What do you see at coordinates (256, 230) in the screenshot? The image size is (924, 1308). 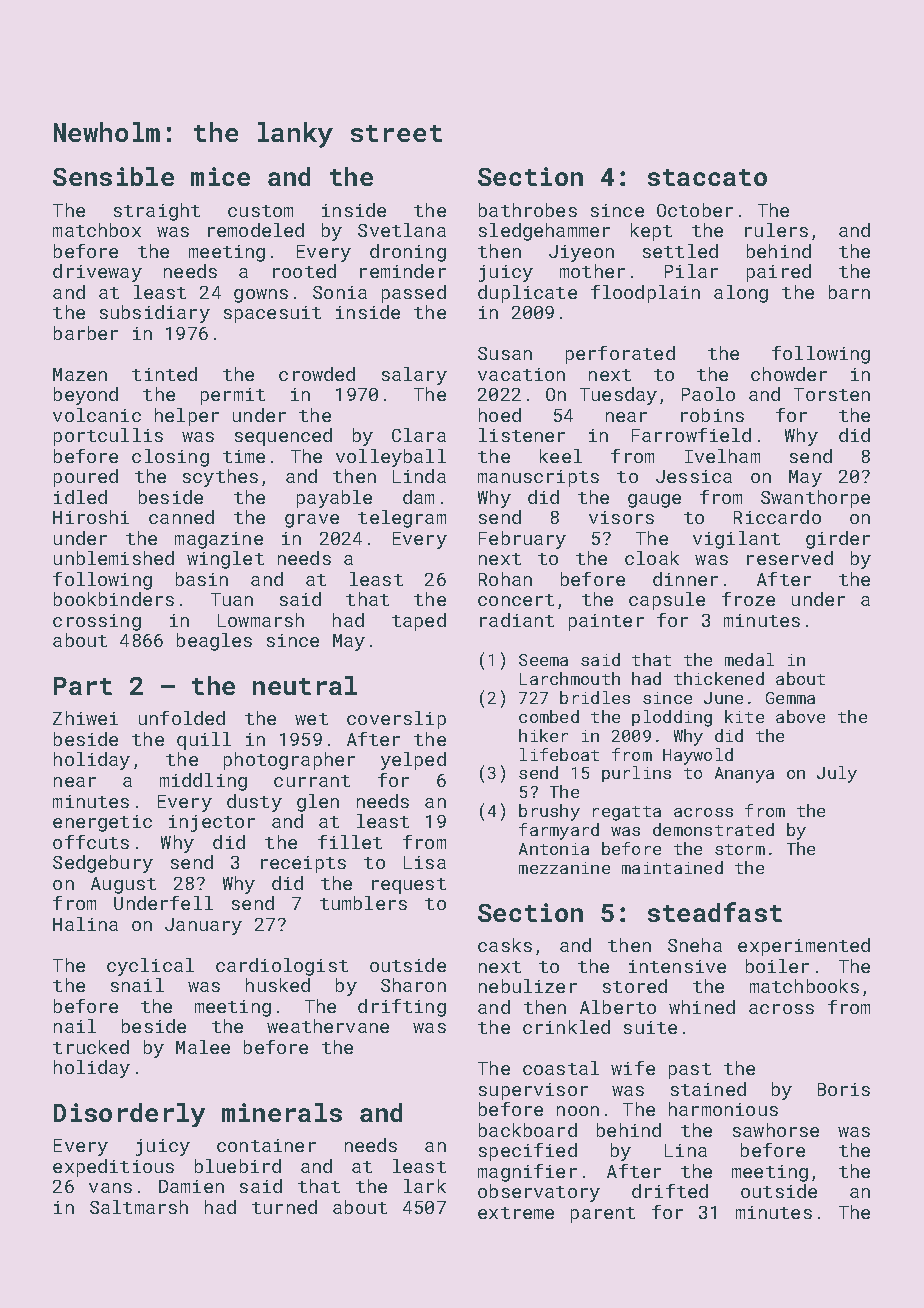 I see `remodeled` at bounding box center [256, 230].
